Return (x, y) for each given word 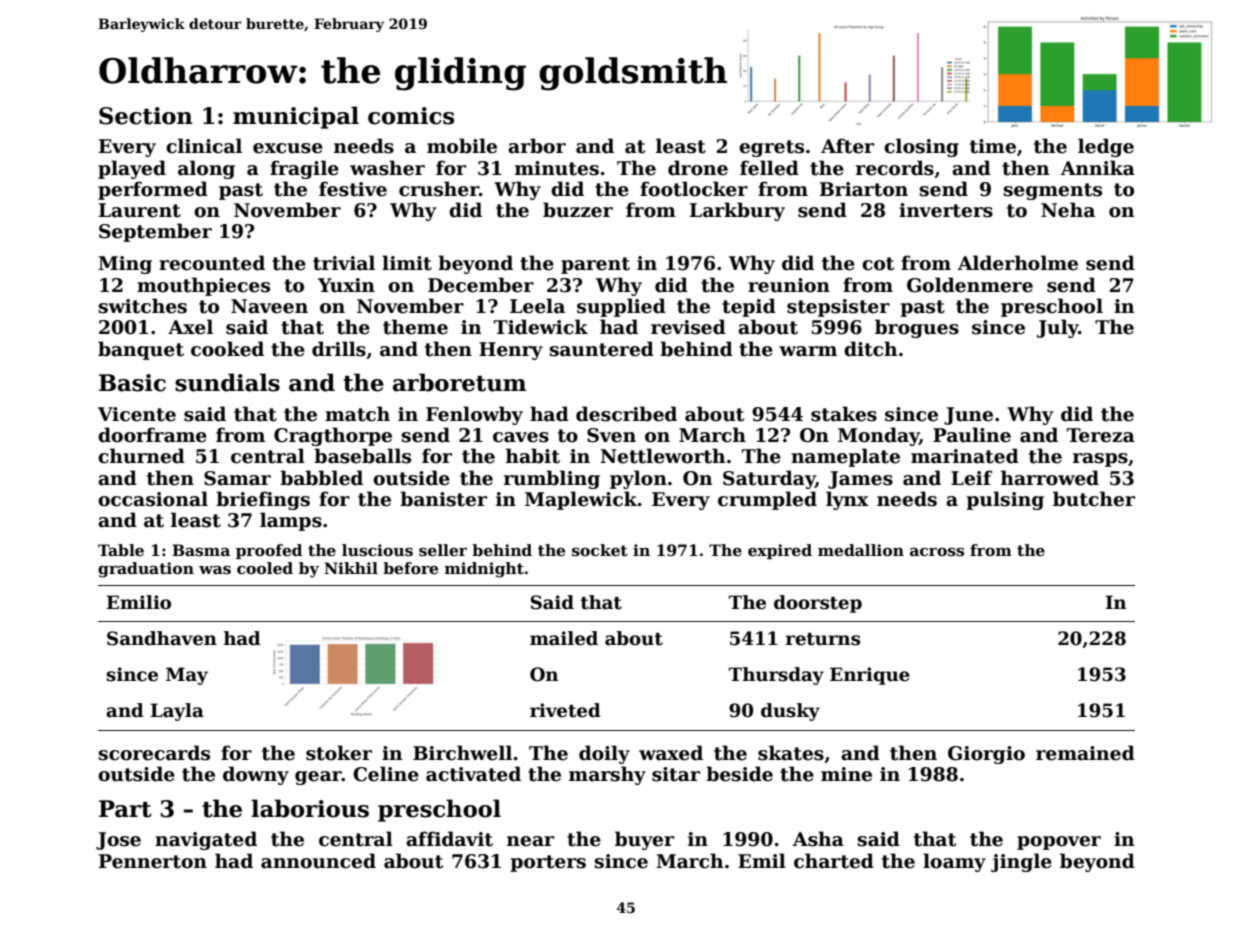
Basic (132, 383)
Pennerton (153, 861)
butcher (1094, 499)
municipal (296, 117)
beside (739, 774)
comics (411, 116)
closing (921, 147)
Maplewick (581, 500)
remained (1085, 753)
